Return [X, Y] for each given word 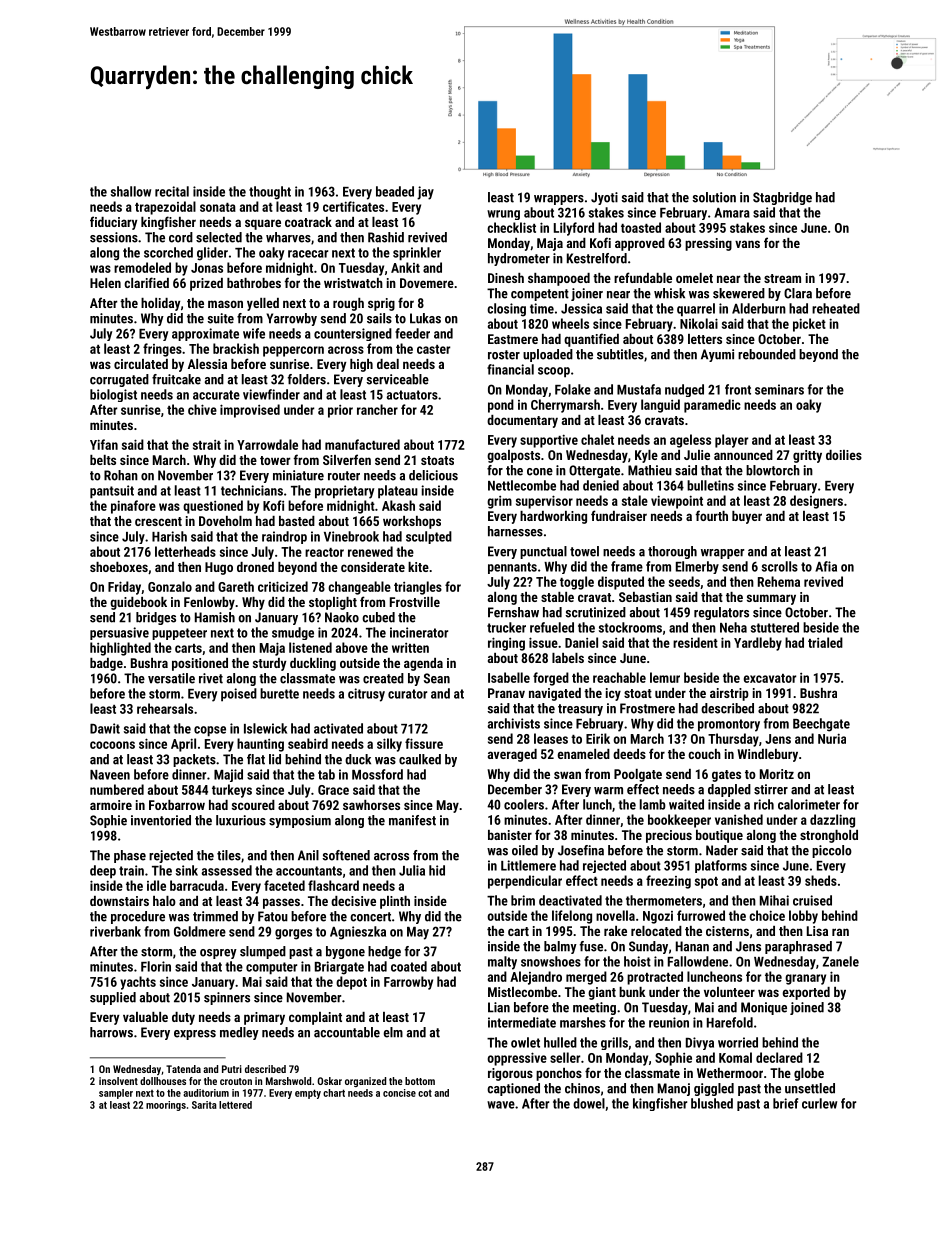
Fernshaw [513, 612]
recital [172, 191]
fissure [424, 743]
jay [425, 193]
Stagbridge [782, 198]
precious [669, 836]
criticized [283, 586]
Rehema [779, 581]
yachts [138, 983]
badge [106, 664]
